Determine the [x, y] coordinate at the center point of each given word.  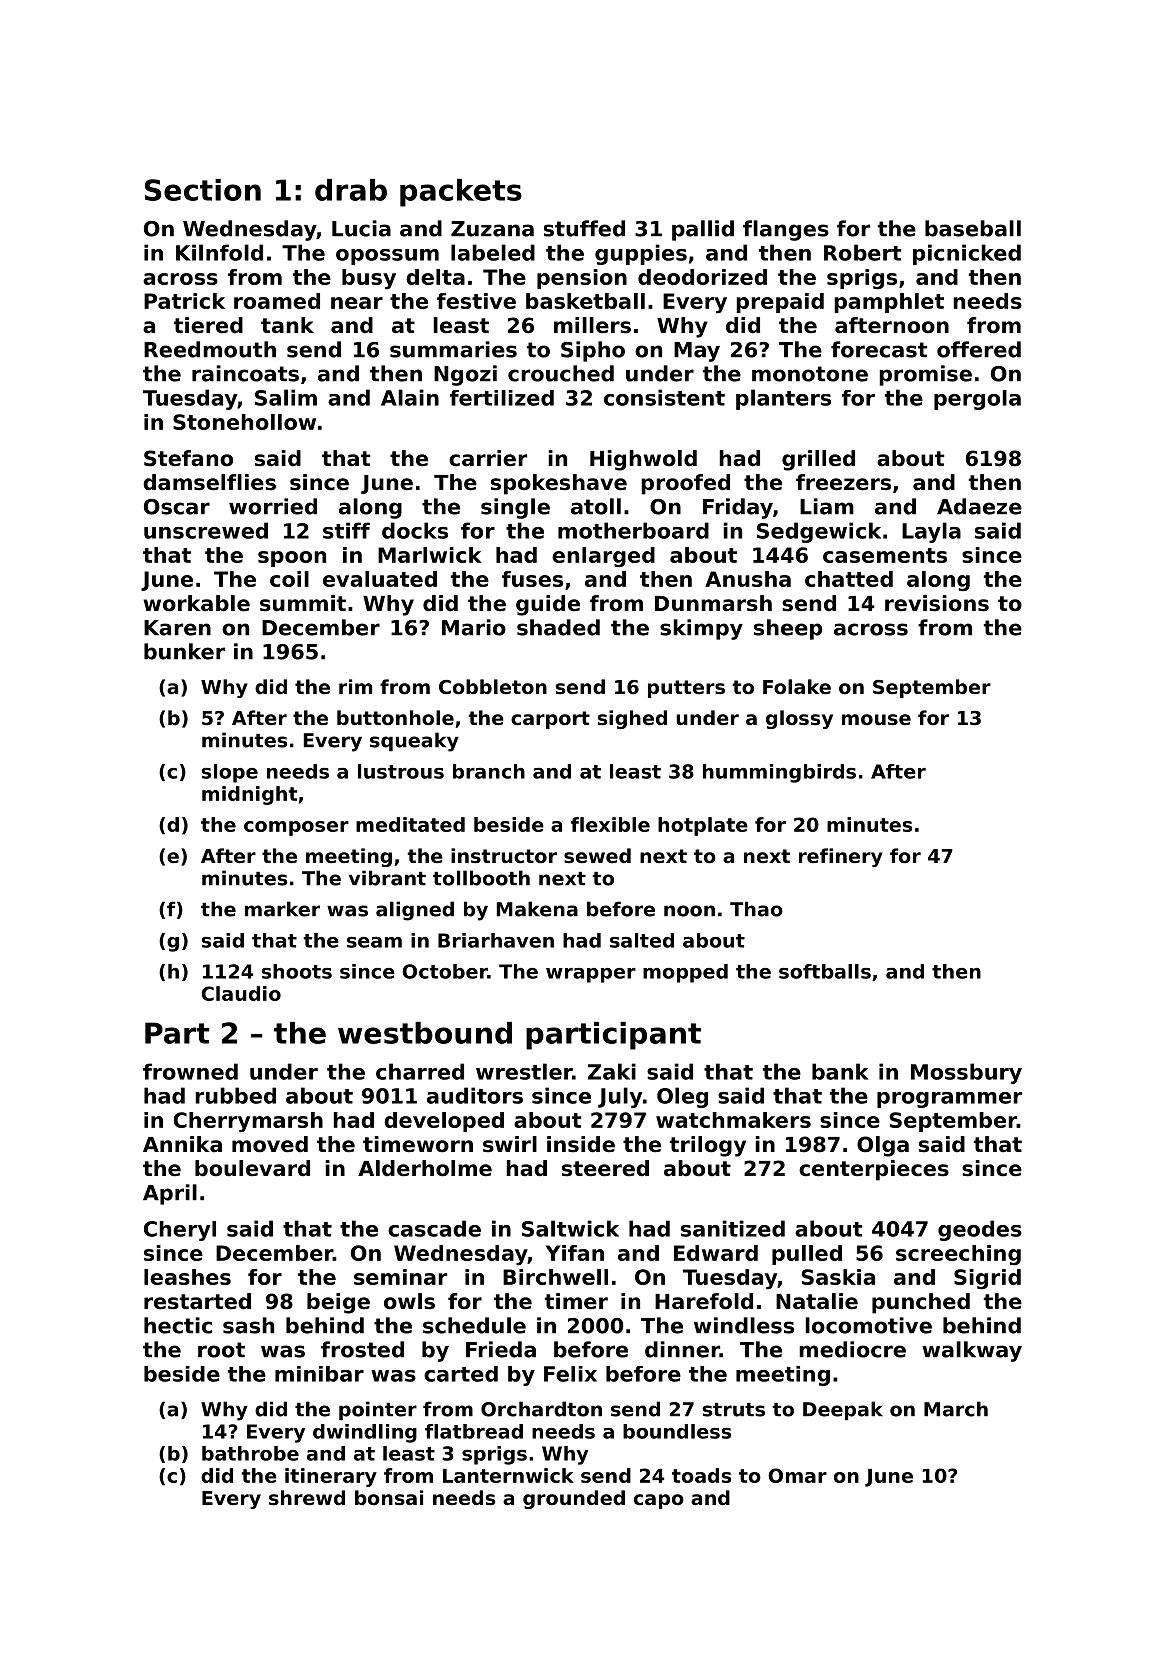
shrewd [307, 1498]
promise [925, 375]
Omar [797, 1475]
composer [296, 828]
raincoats [245, 373]
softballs [825, 971]
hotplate [703, 826]
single [515, 508]
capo [659, 1501]
